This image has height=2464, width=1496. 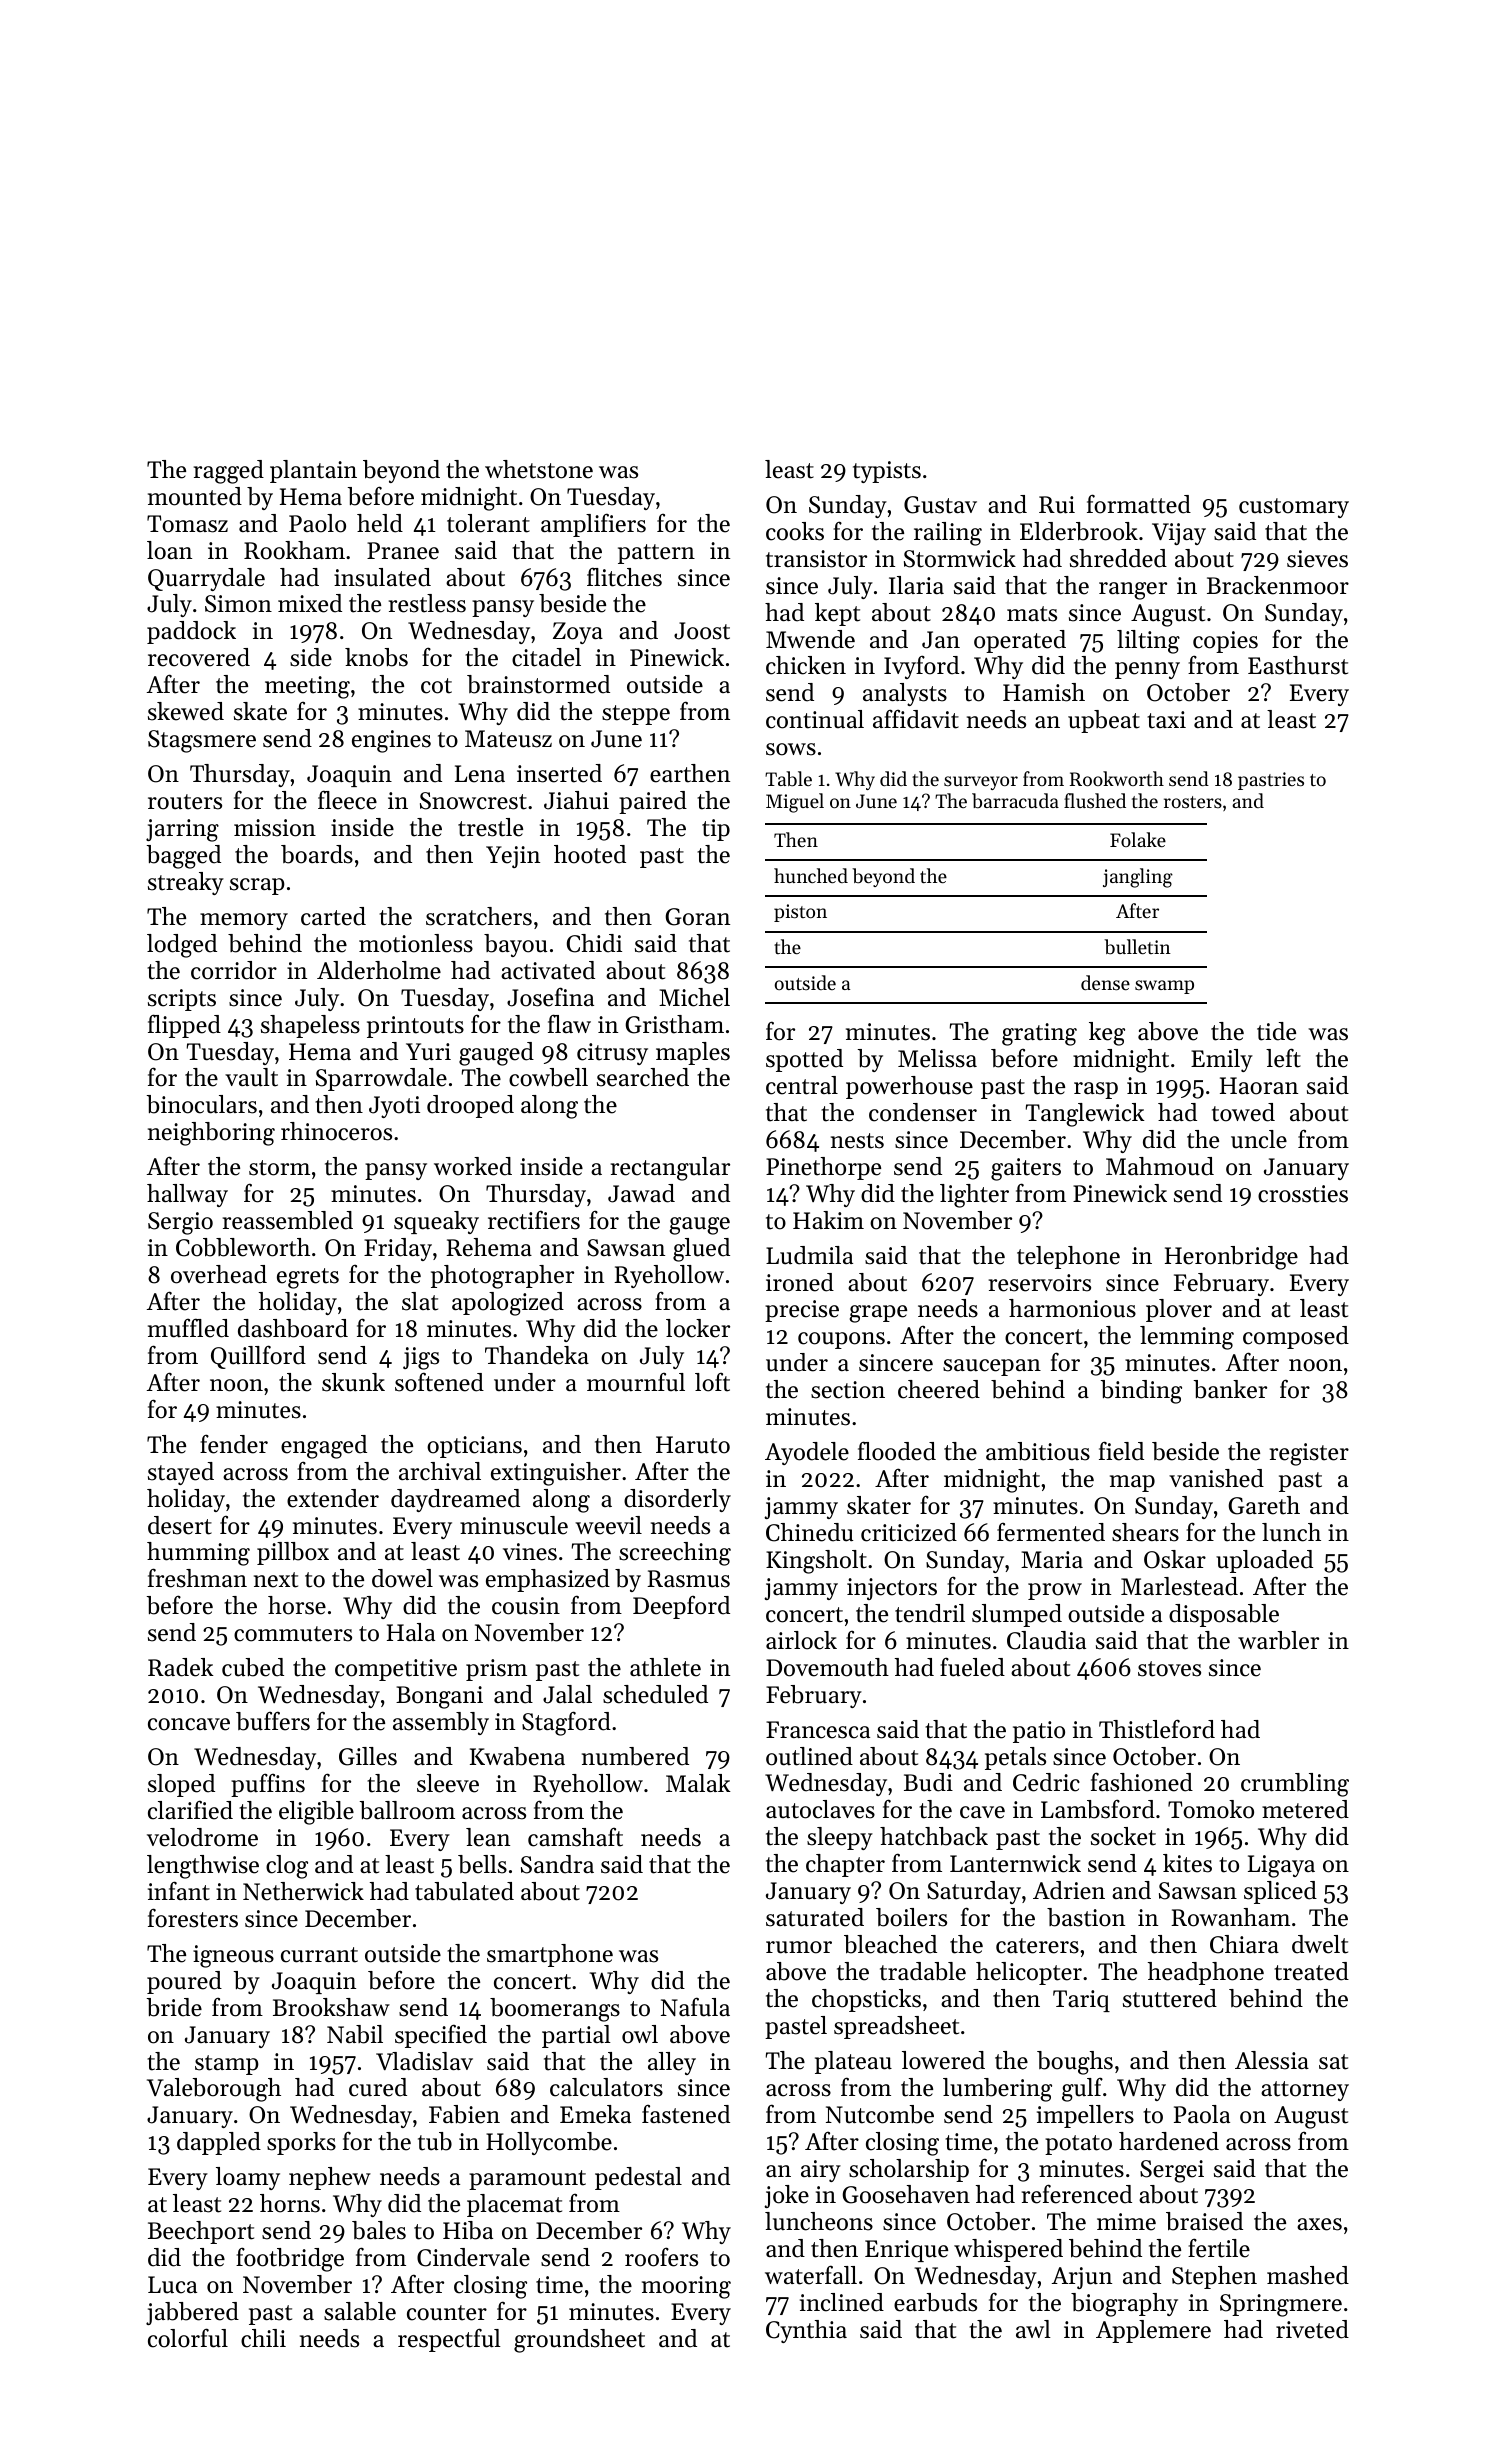 What do you see at coordinates (188, 2338) in the image?
I see `colorful` at bounding box center [188, 2338].
